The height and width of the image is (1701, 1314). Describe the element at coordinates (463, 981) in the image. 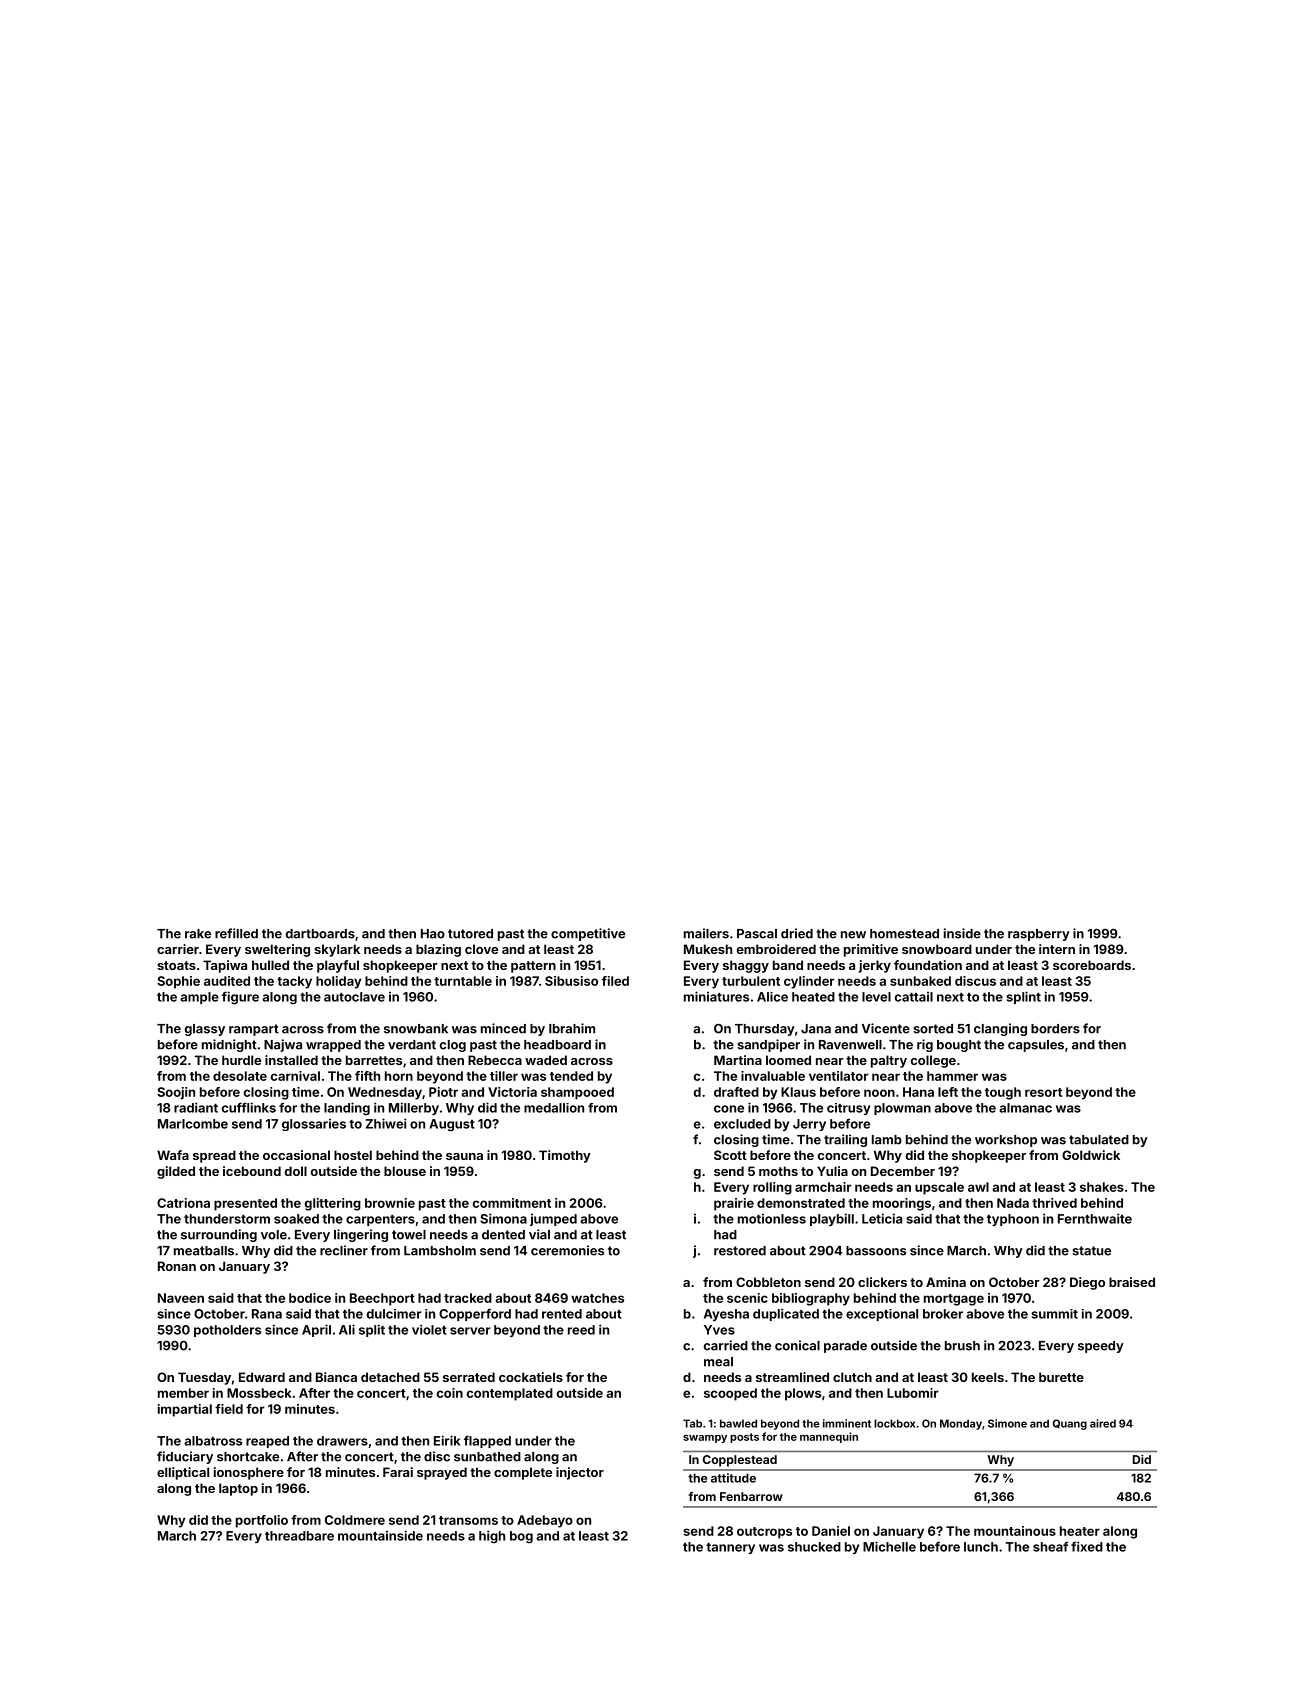

I see `turntable` at that location.
